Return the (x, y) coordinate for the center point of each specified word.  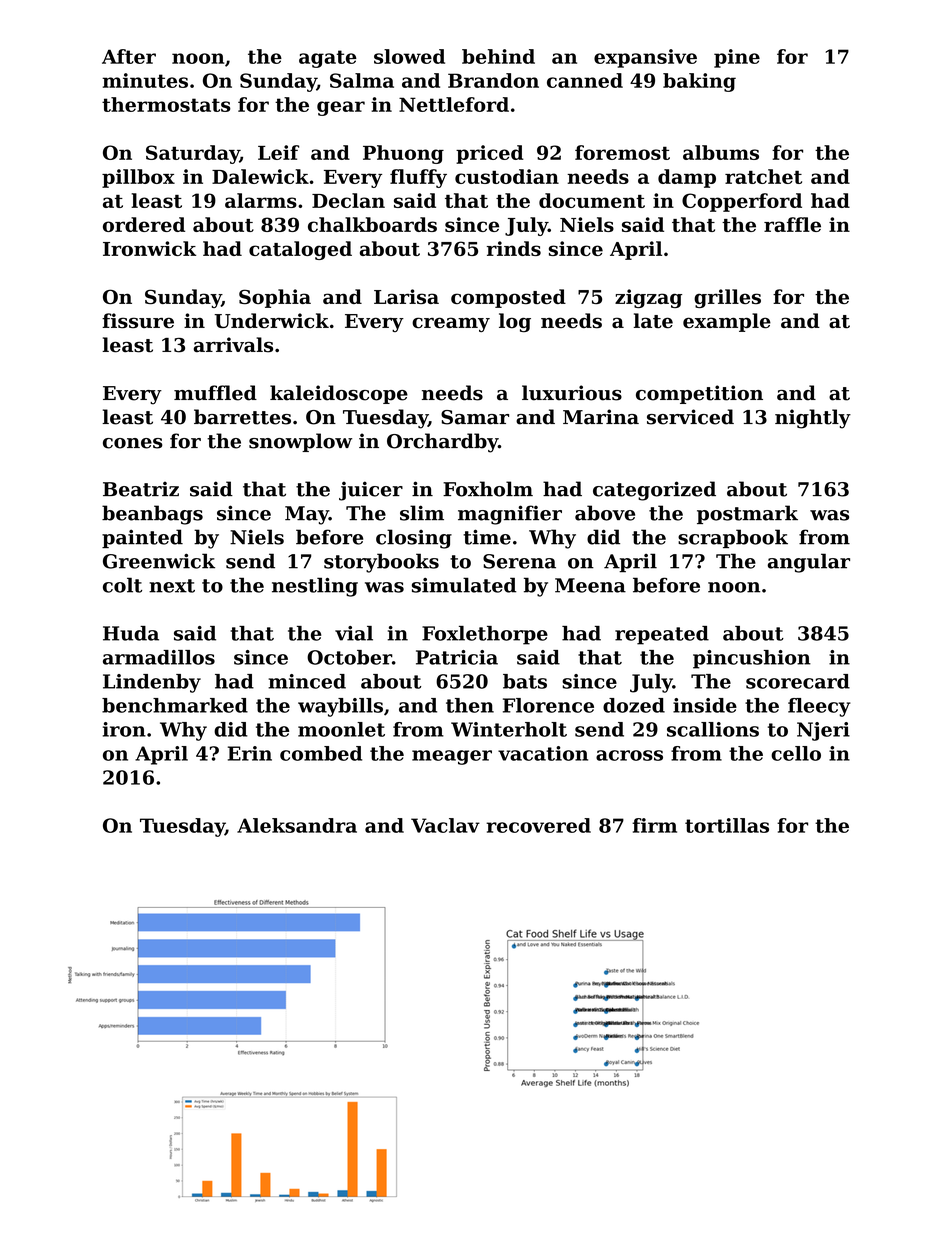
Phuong (403, 154)
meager (452, 757)
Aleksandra (297, 825)
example (727, 322)
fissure (138, 321)
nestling (315, 587)
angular (809, 563)
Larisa (406, 296)
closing (414, 539)
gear (341, 108)
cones (133, 443)
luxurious (572, 393)
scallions (713, 729)
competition (699, 394)
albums (721, 152)
